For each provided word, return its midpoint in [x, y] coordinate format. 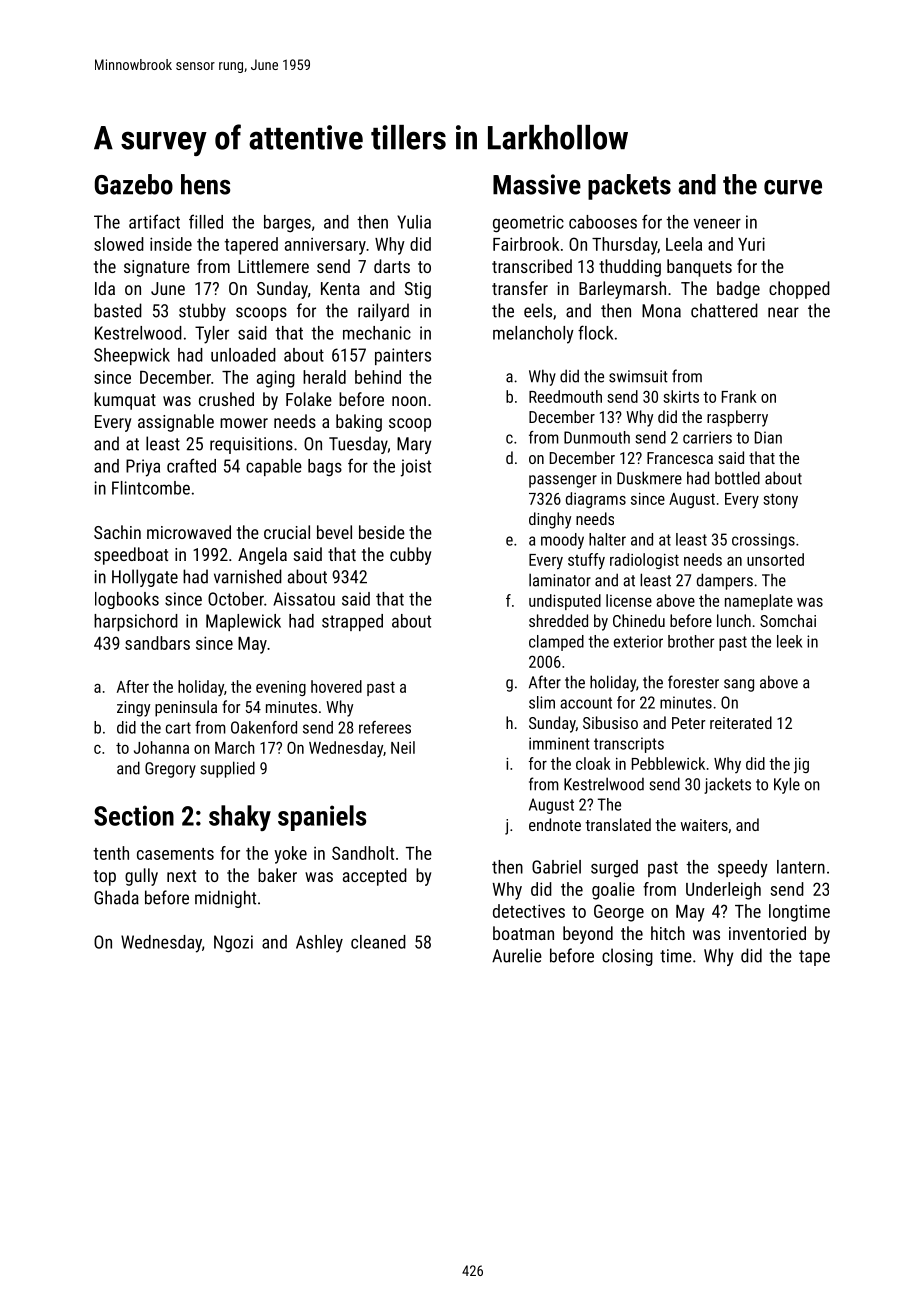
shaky [240, 818]
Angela [262, 556]
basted [118, 310]
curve [793, 187]
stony [780, 501]
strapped [352, 622]
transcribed [532, 266]
